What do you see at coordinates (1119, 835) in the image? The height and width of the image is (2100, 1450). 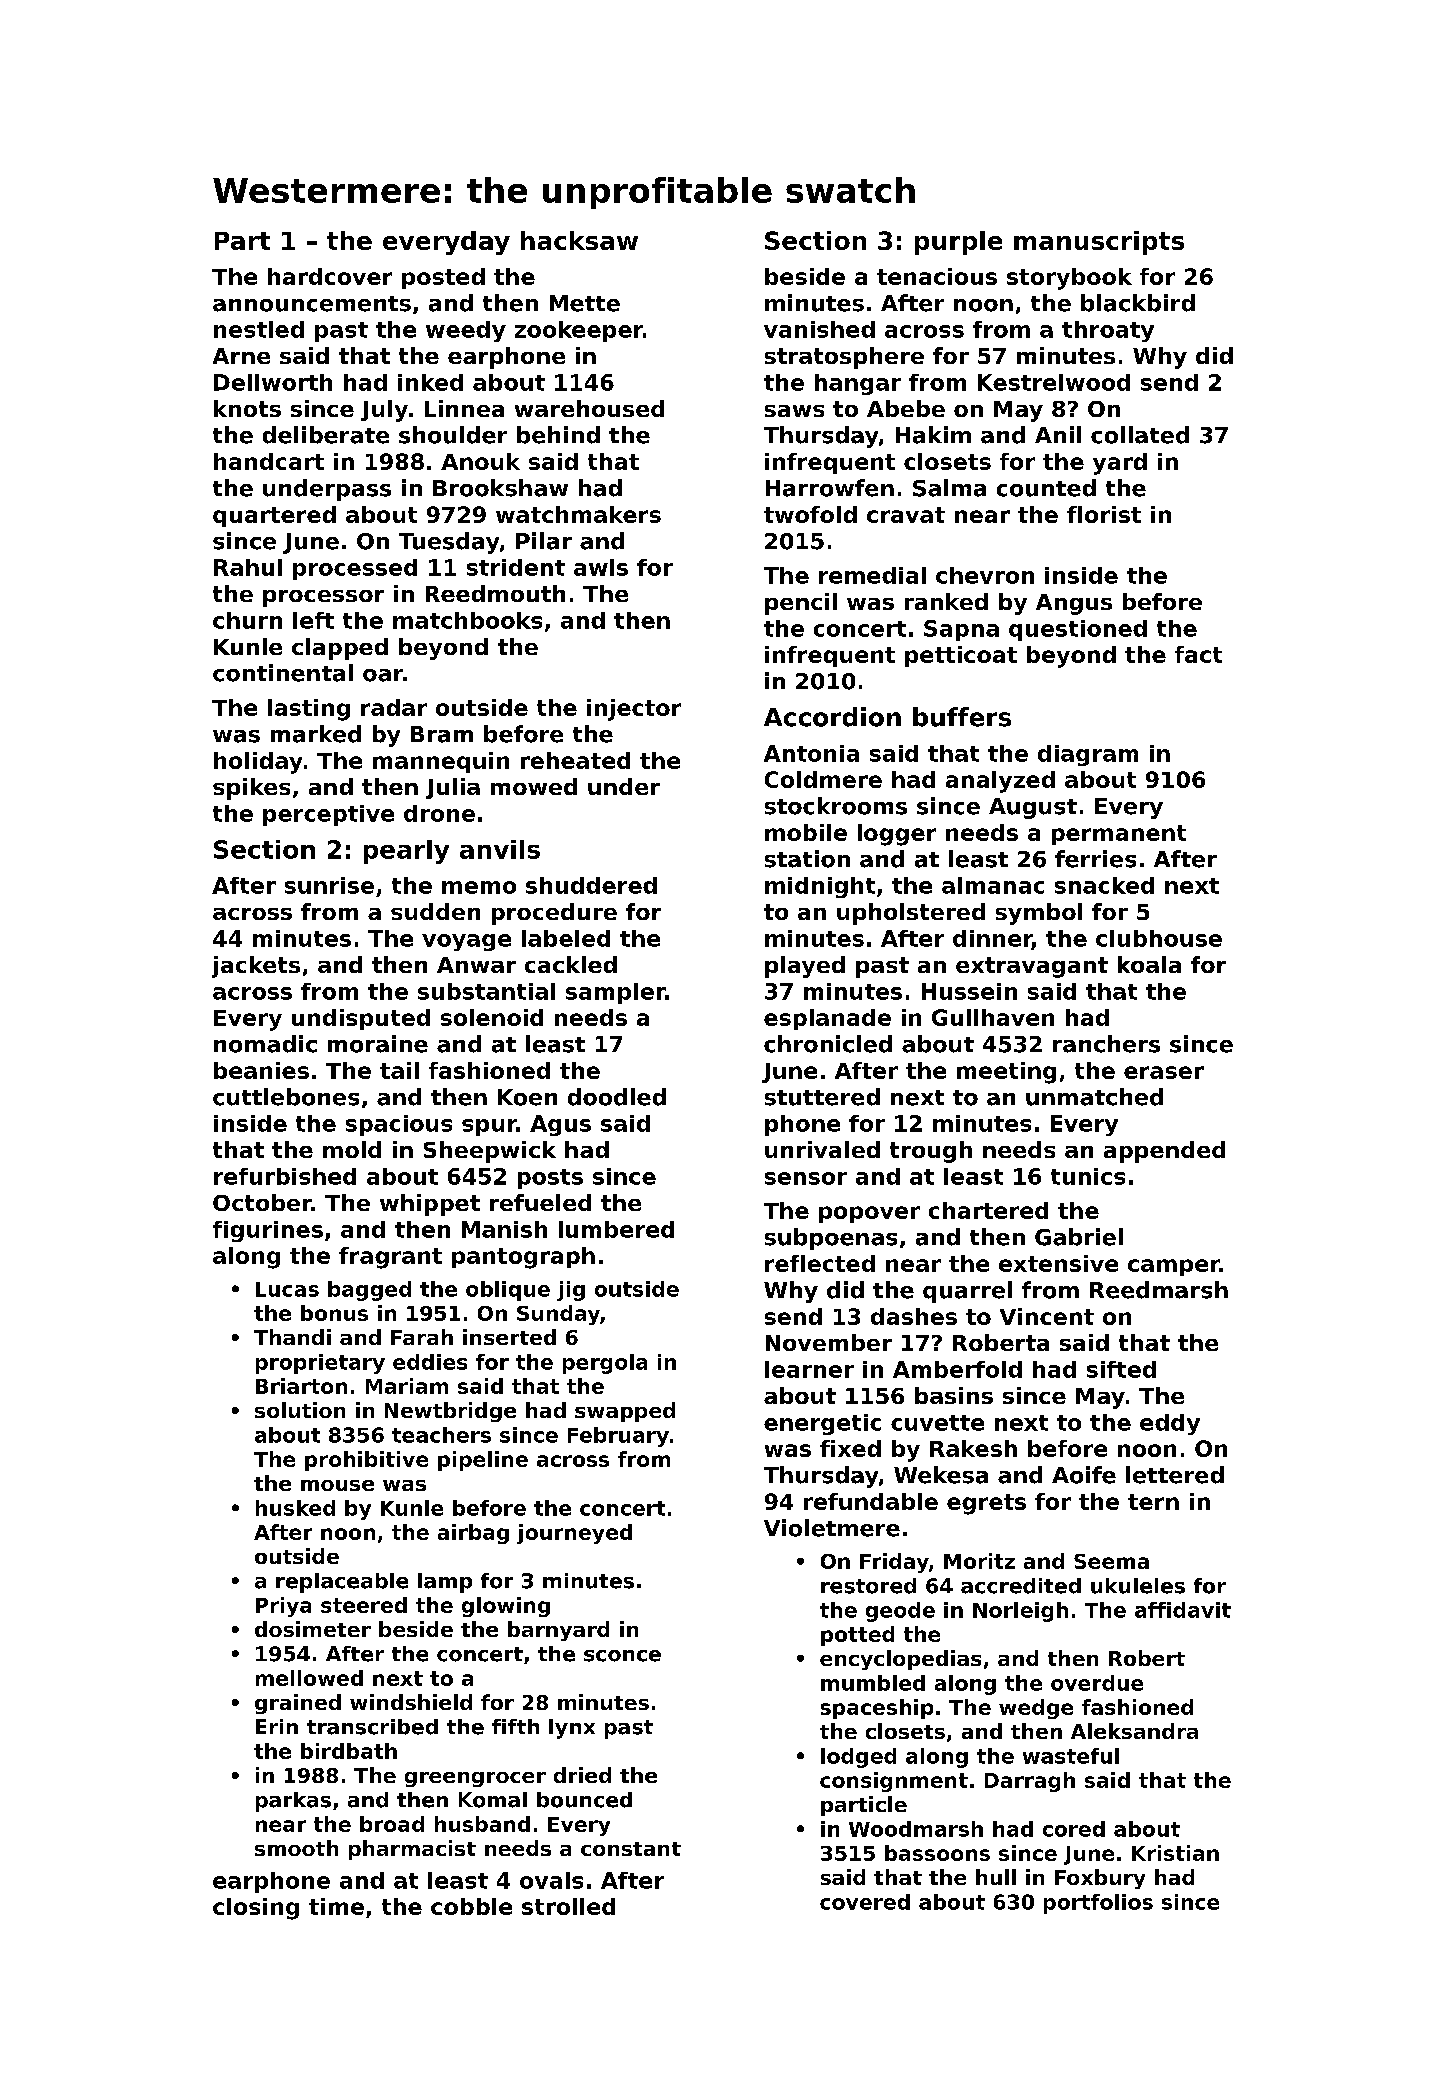 I see `permanent` at bounding box center [1119, 835].
